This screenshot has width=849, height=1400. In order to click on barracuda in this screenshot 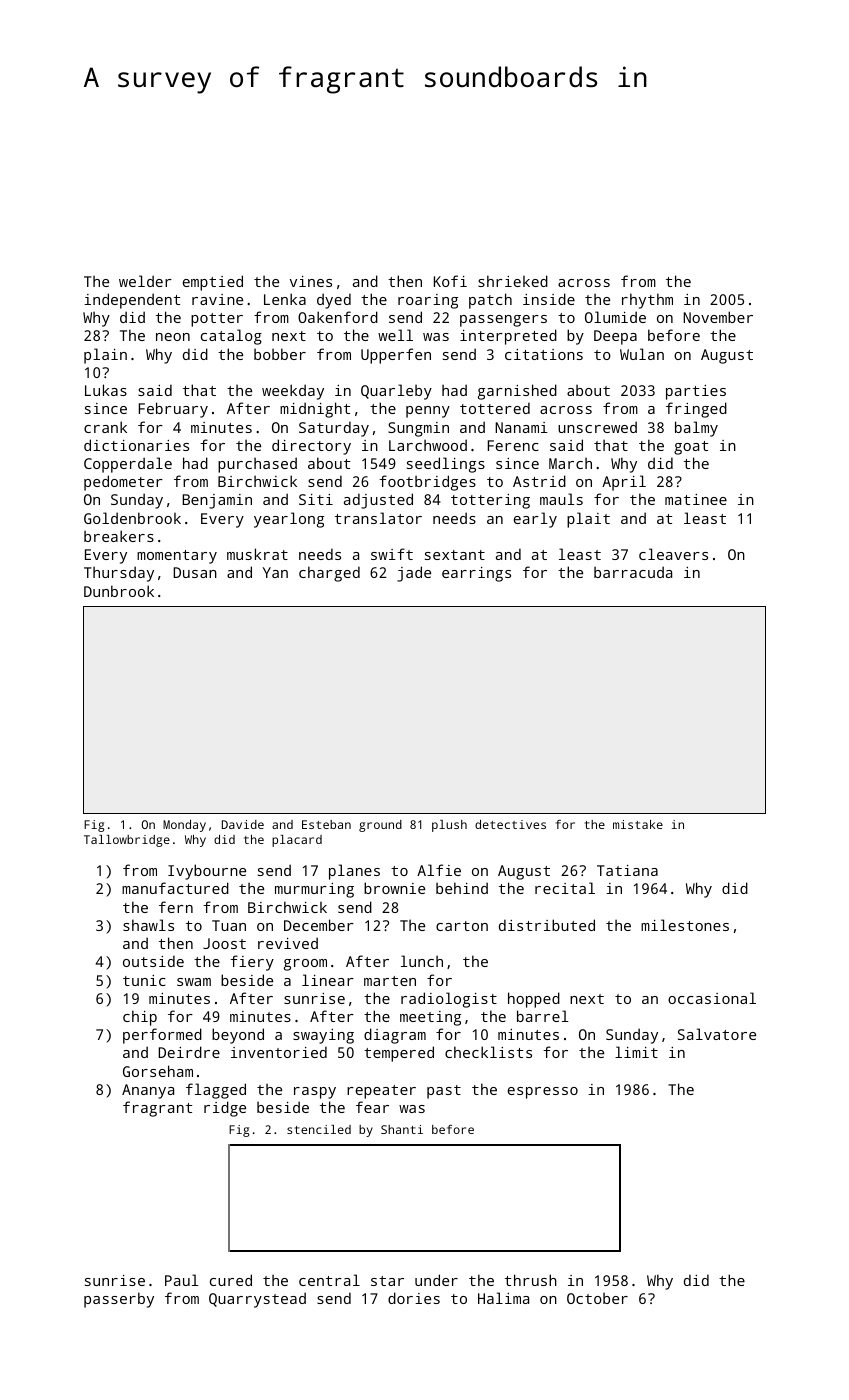, I will do `click(633, 572)`.
